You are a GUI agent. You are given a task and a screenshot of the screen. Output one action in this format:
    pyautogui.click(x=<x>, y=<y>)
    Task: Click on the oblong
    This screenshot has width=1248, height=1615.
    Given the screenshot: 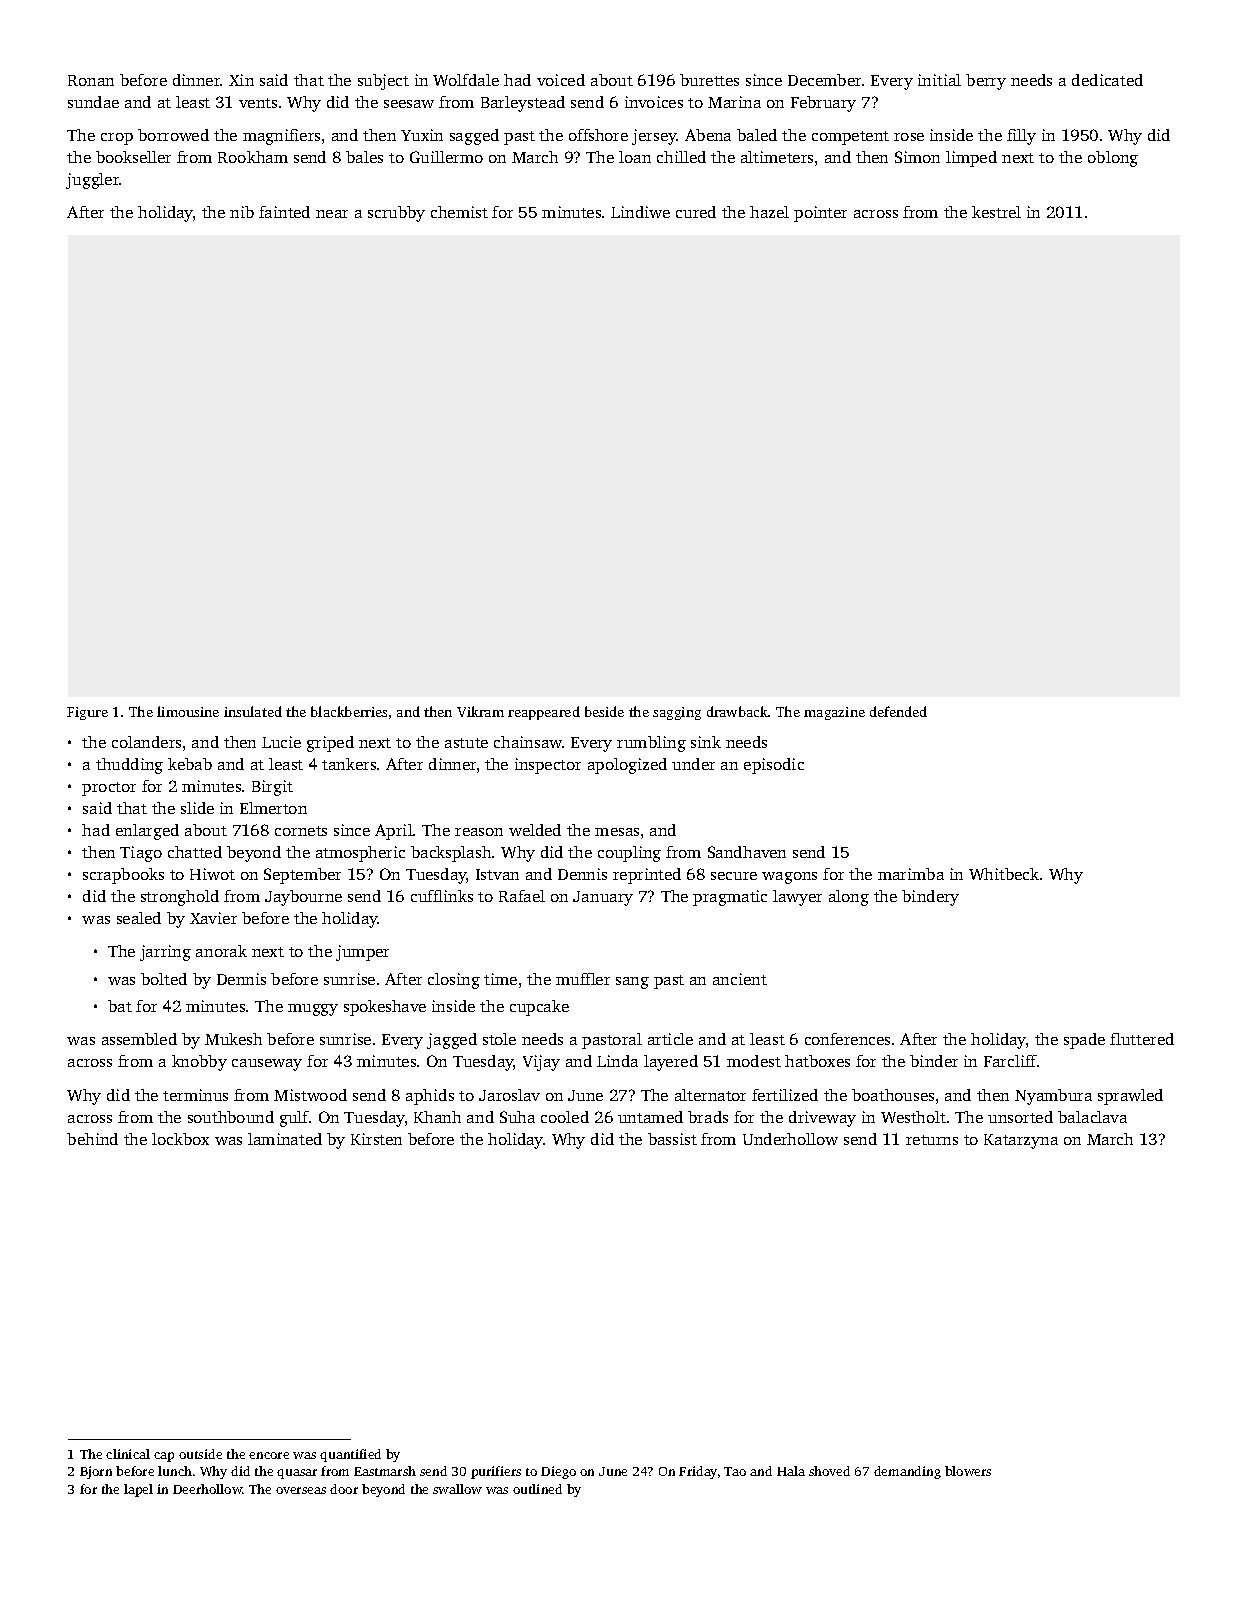 What is the action you would take?
    pyautogui.click(x=1113, y=159)
